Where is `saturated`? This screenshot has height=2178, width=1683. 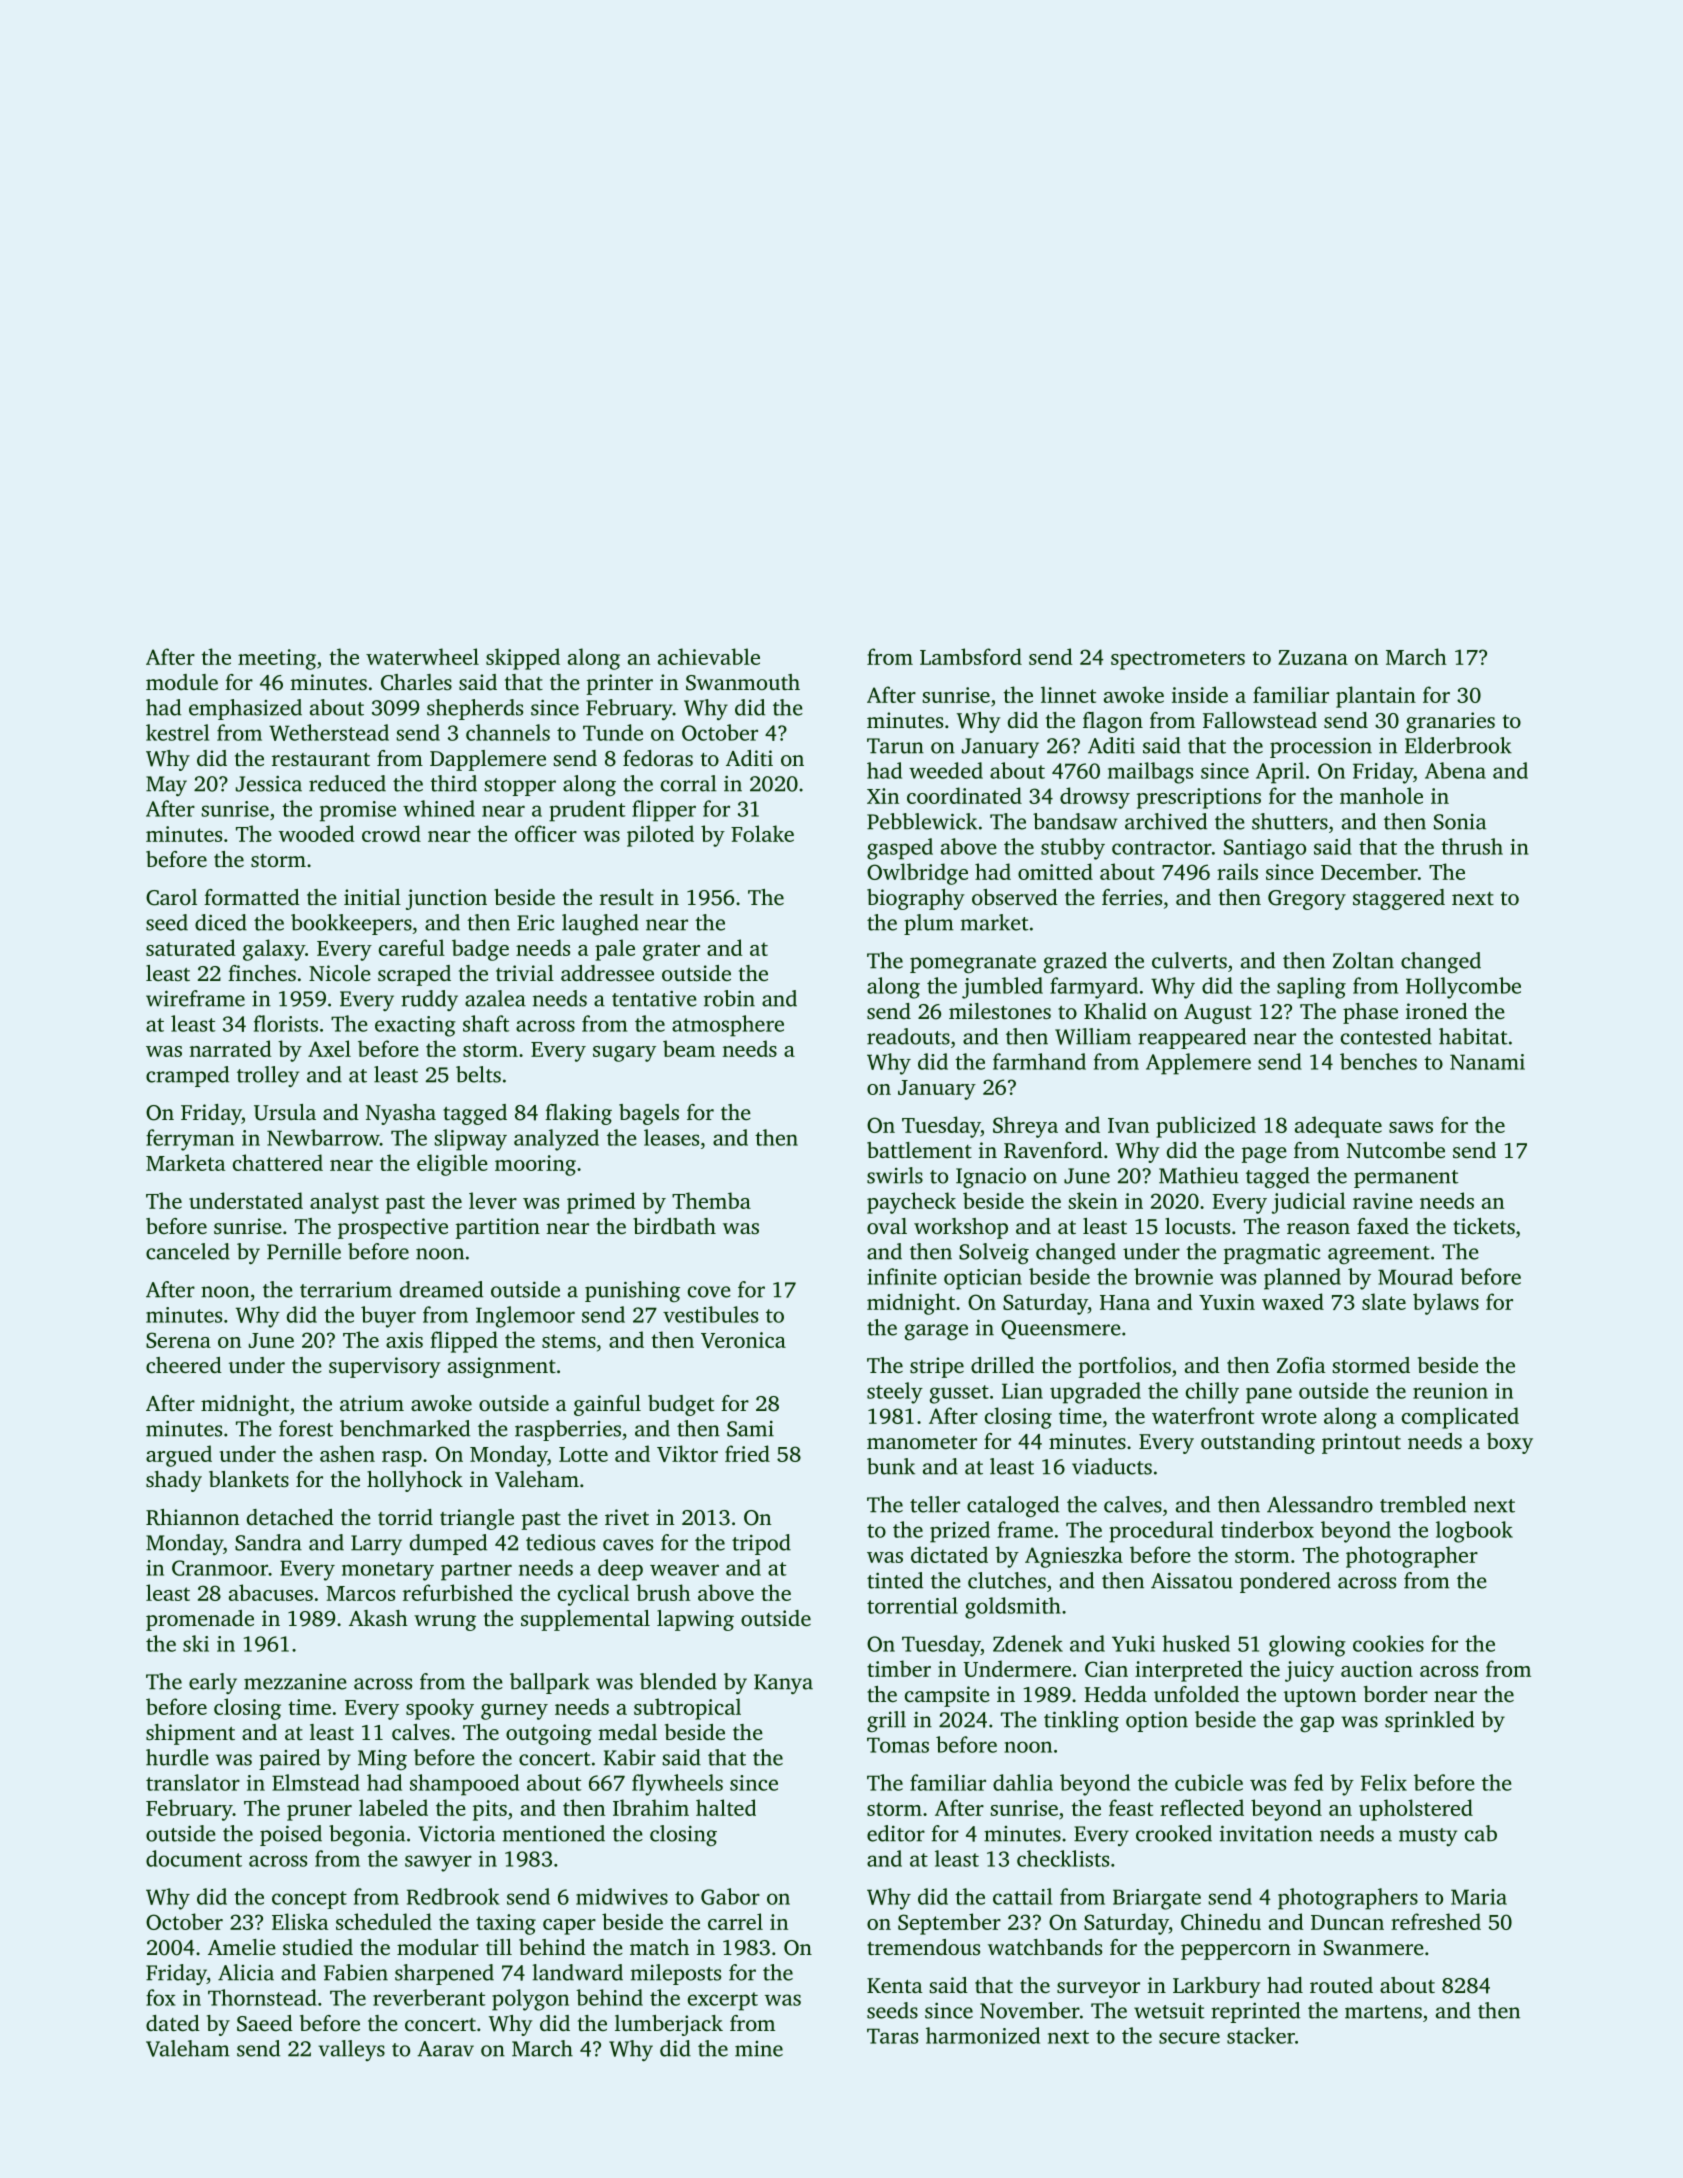
saturated is located at coordinates (191, 947).
